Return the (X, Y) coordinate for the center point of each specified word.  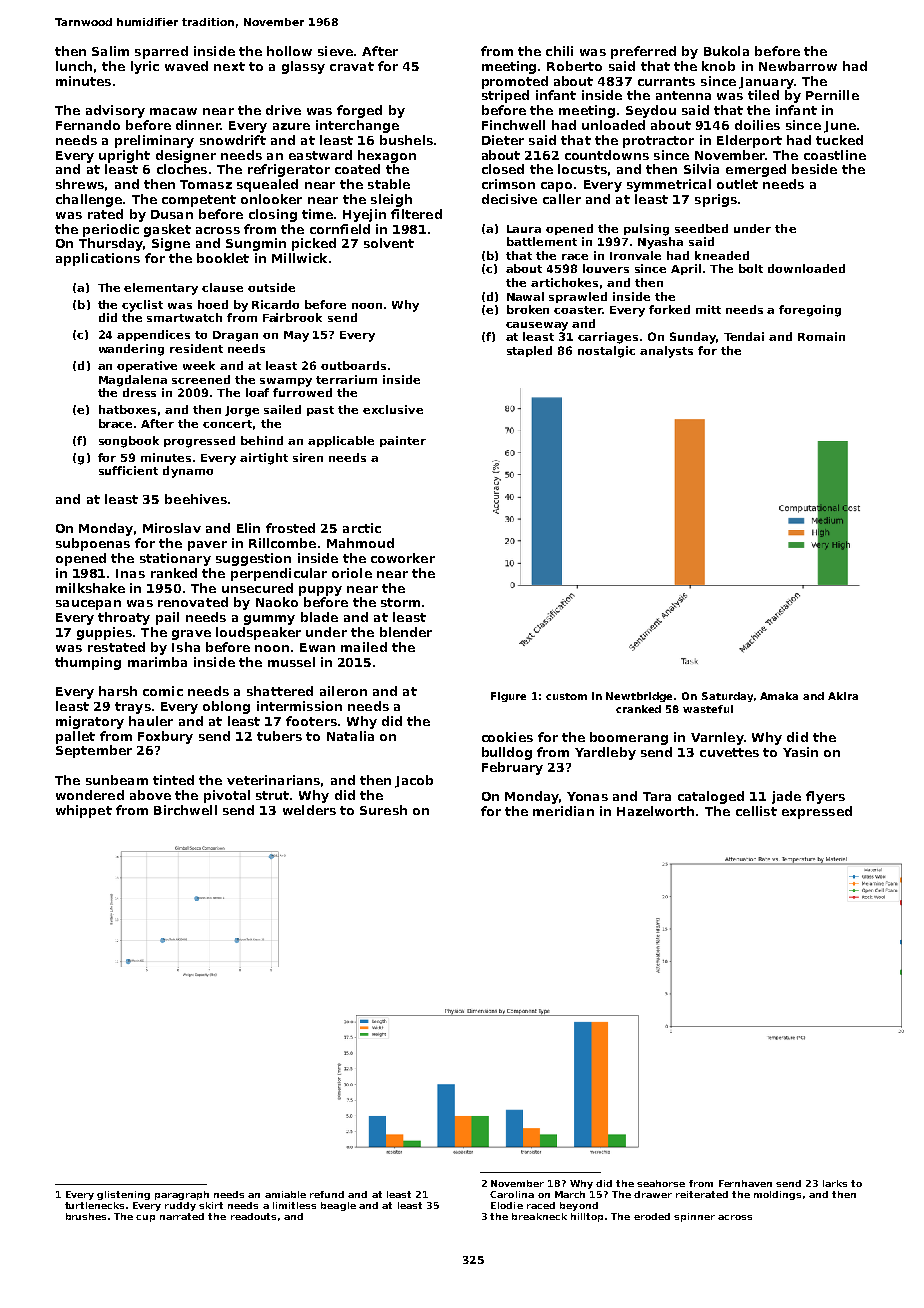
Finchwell (513, 125)
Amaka (779, 696)
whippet (84, 811)
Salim (110, 51)
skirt (211, 1205)
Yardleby (605, 753)
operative (147, 366)
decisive (509, 199)
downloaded (806, 268)
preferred (643, 52)
